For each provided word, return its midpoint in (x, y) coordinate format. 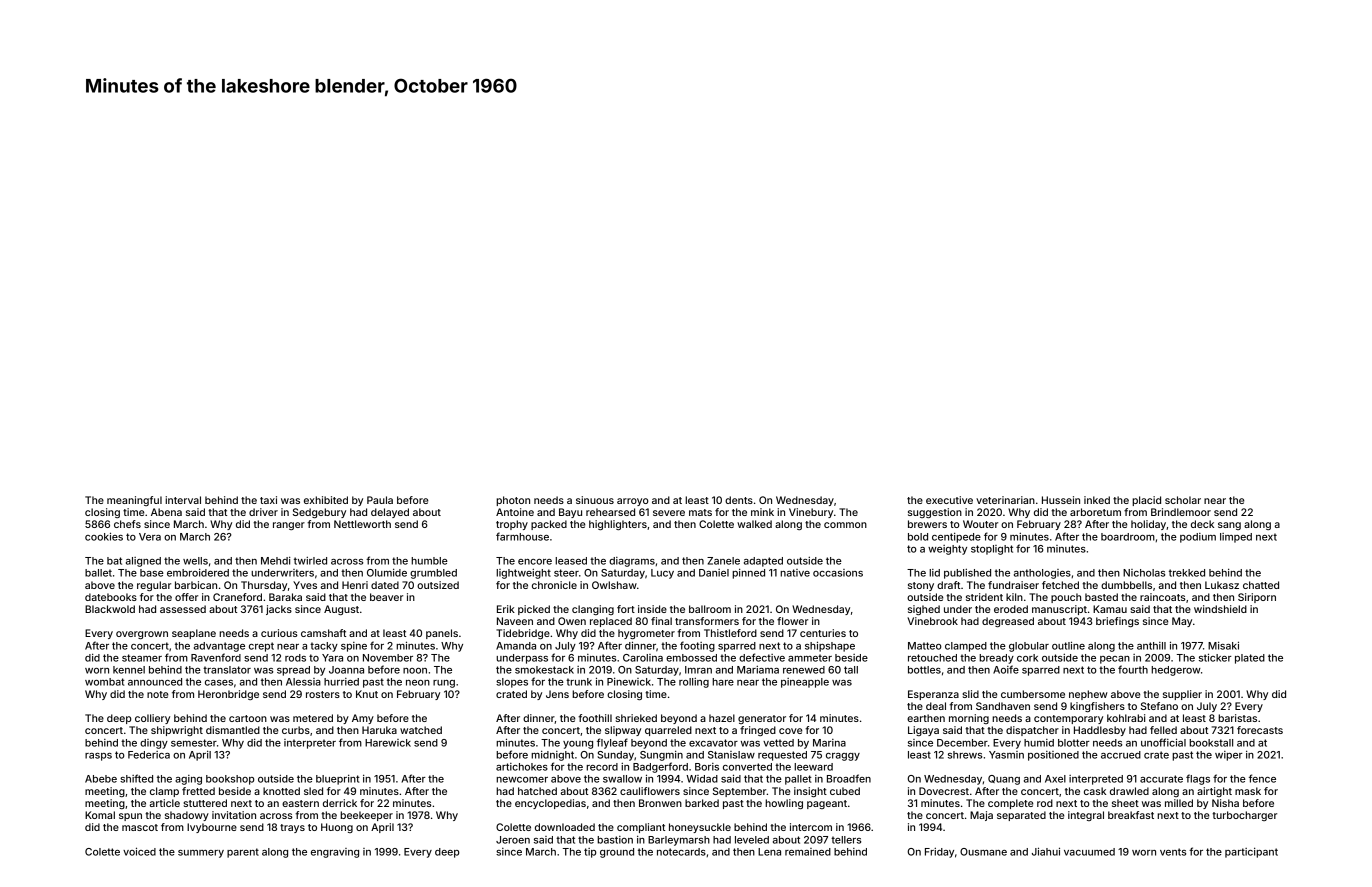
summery (201, 854)
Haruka (379, 730)
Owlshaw (614, 585)
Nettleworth (362, 524)
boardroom (1128, 537)
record (602, 767)
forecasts (1260, 730)
